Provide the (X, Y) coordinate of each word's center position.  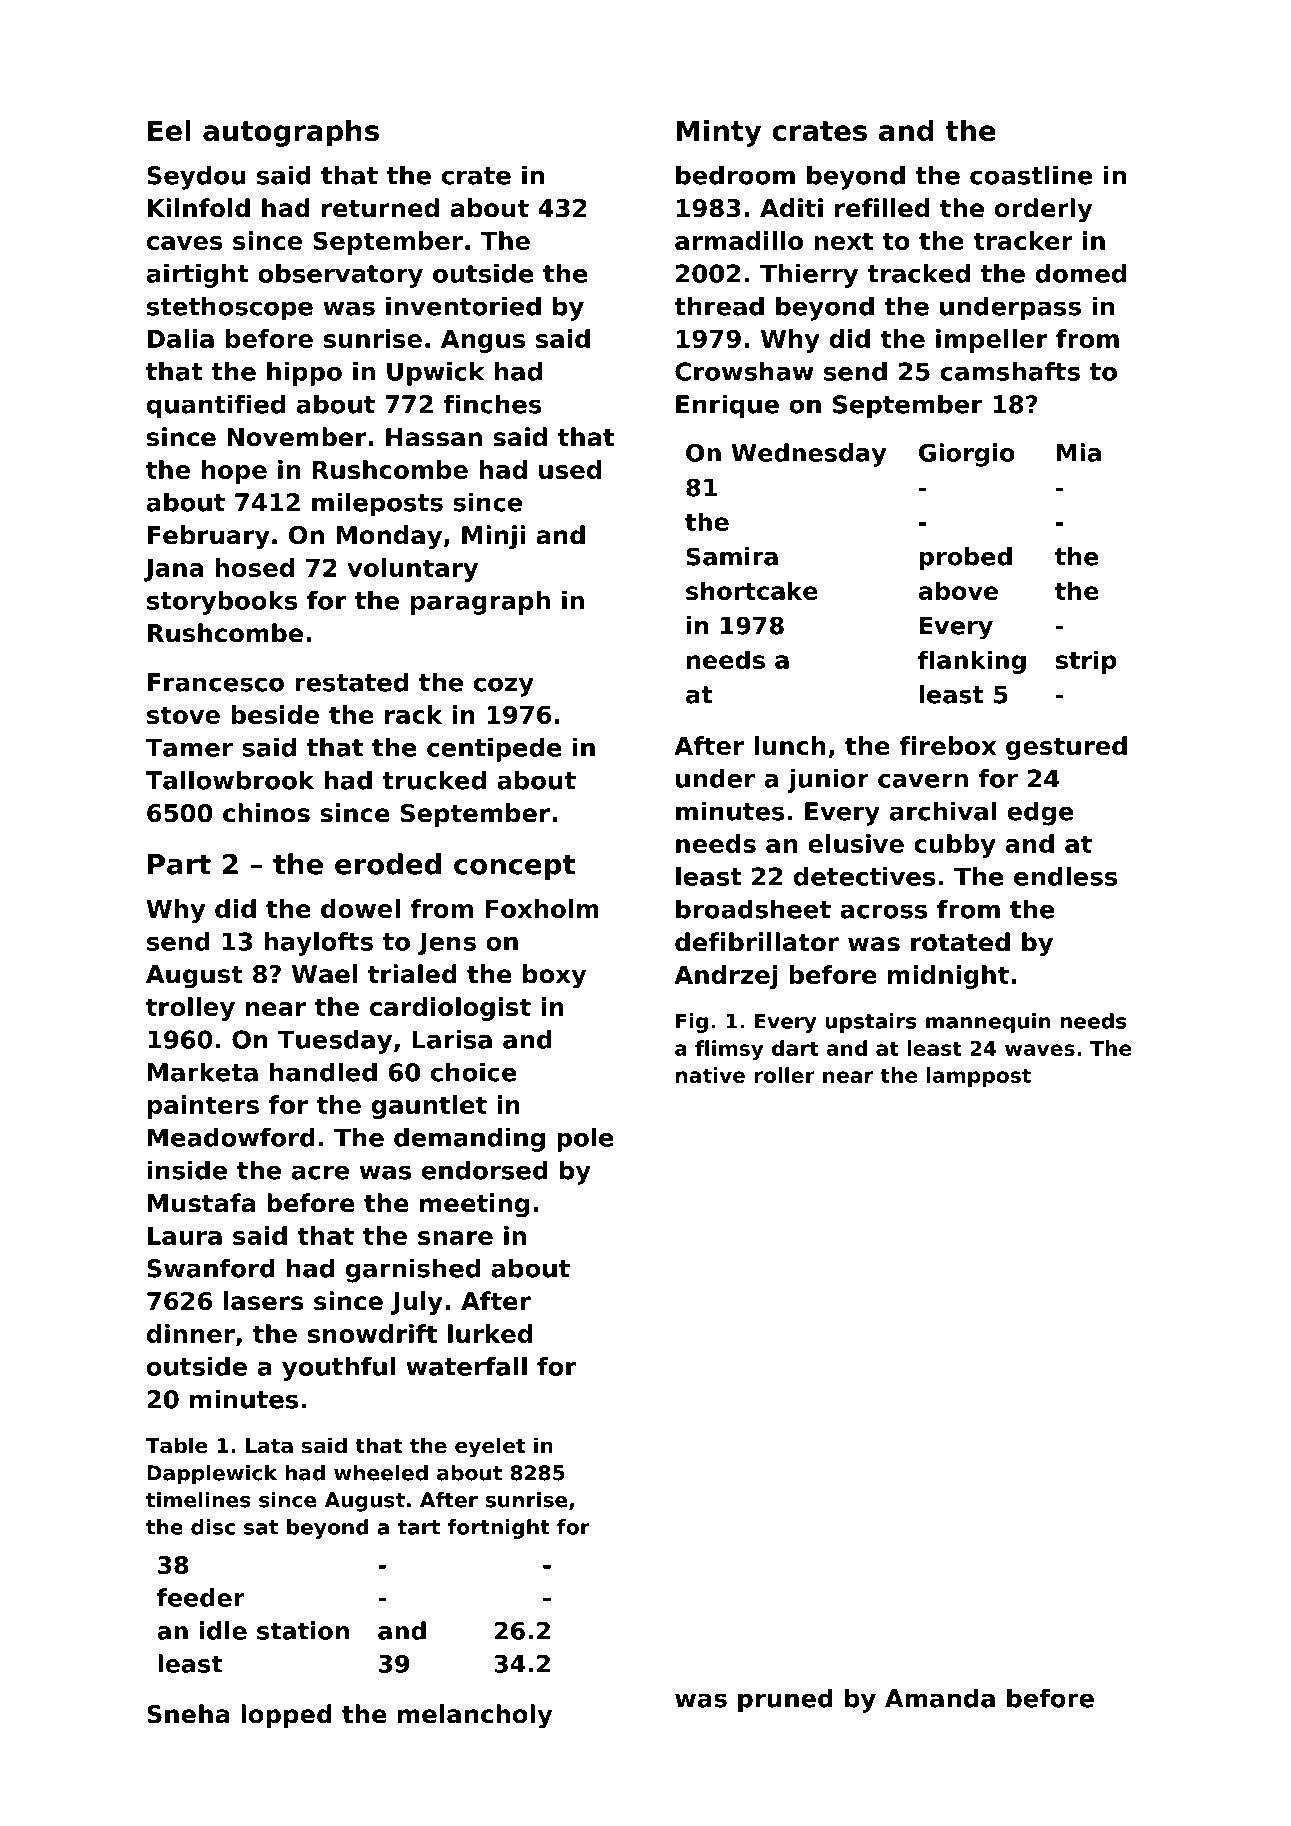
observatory (340, 276)
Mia (1079, 452)
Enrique (727, 406)
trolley (190, 1009)
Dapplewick (212, 1475)
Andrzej (725, 977)
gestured (1066, 748)
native (710, 1075)
